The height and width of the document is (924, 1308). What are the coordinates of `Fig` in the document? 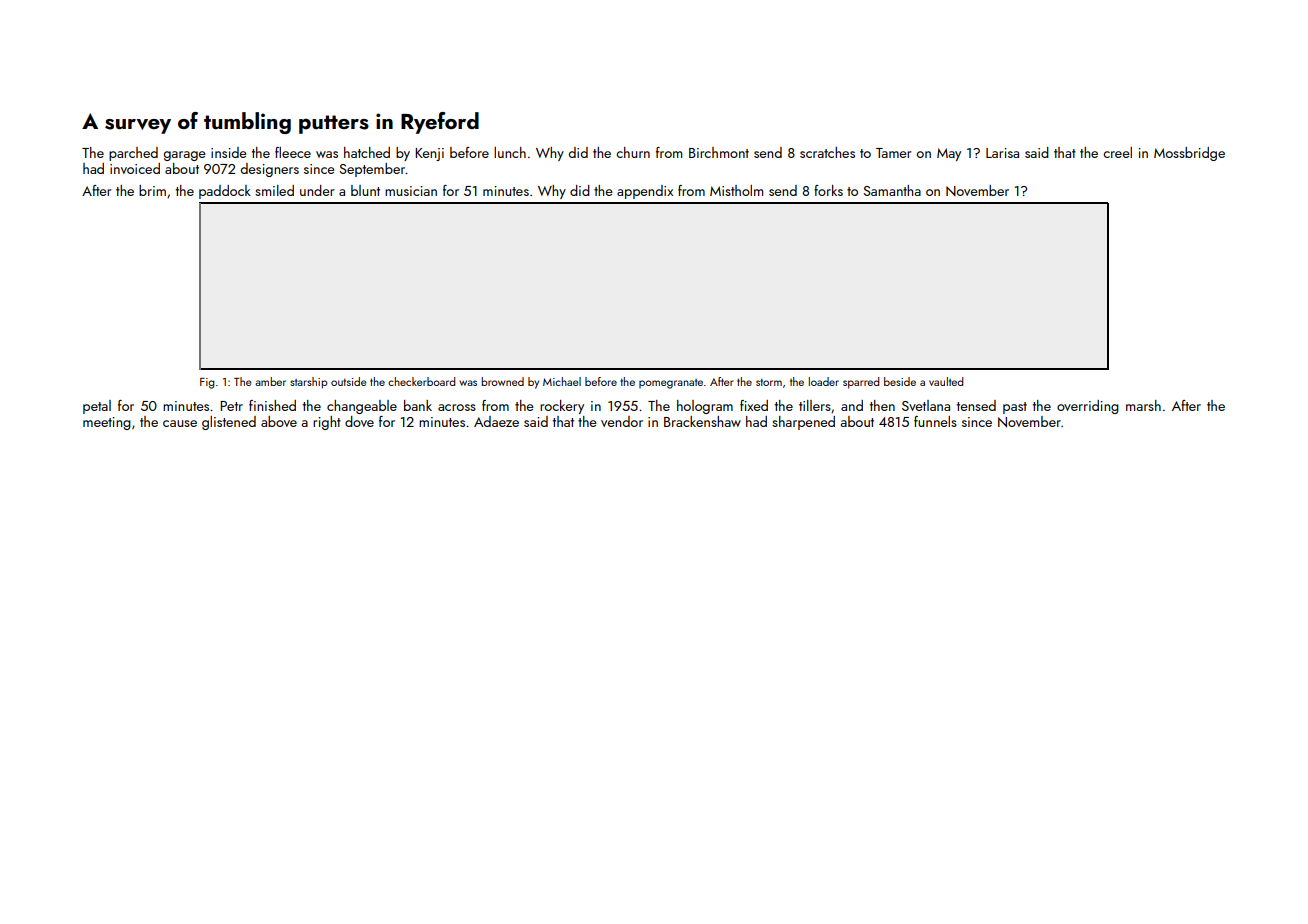 It's located at (207, 383).
